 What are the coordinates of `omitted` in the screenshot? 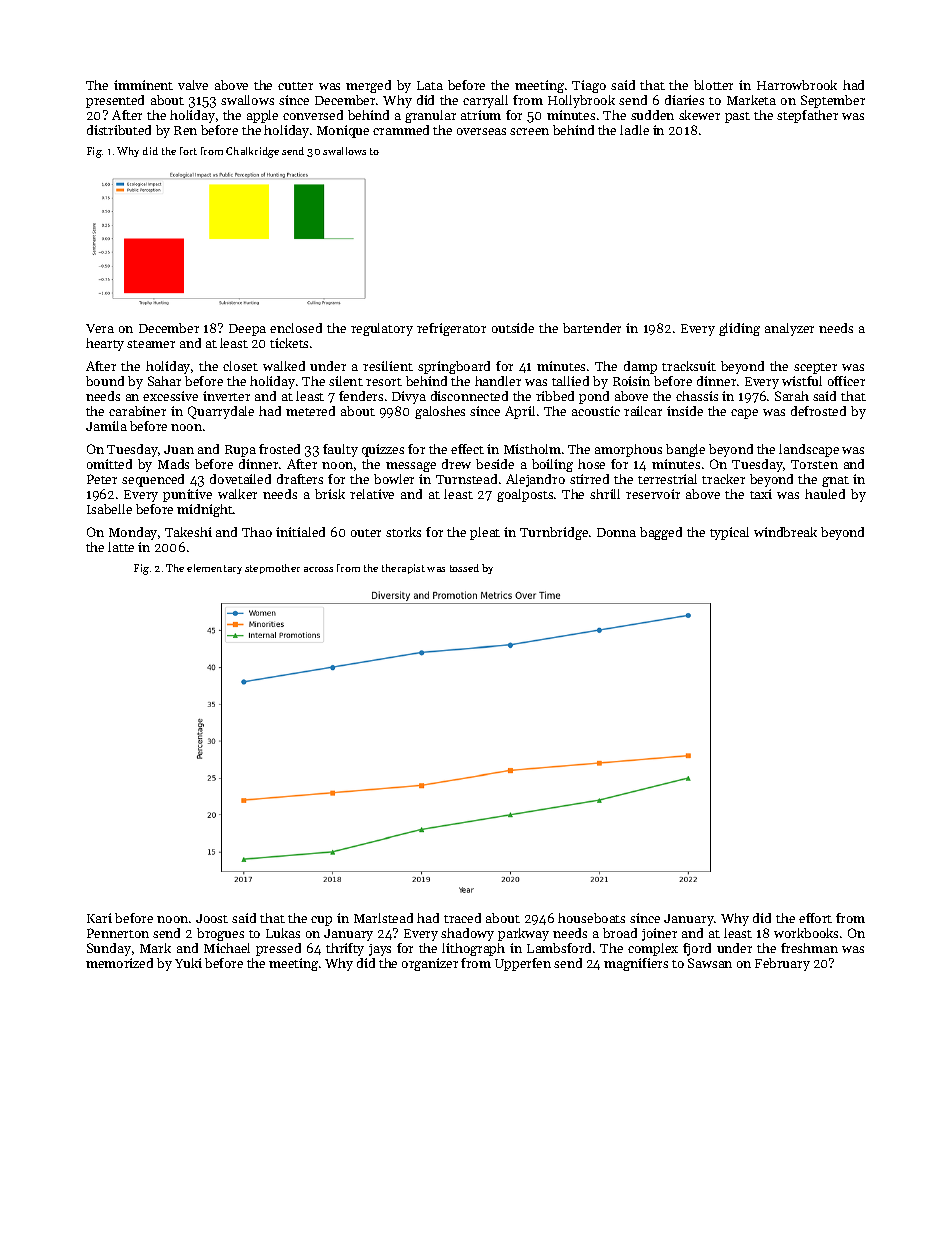 It's located at (109, 464).
